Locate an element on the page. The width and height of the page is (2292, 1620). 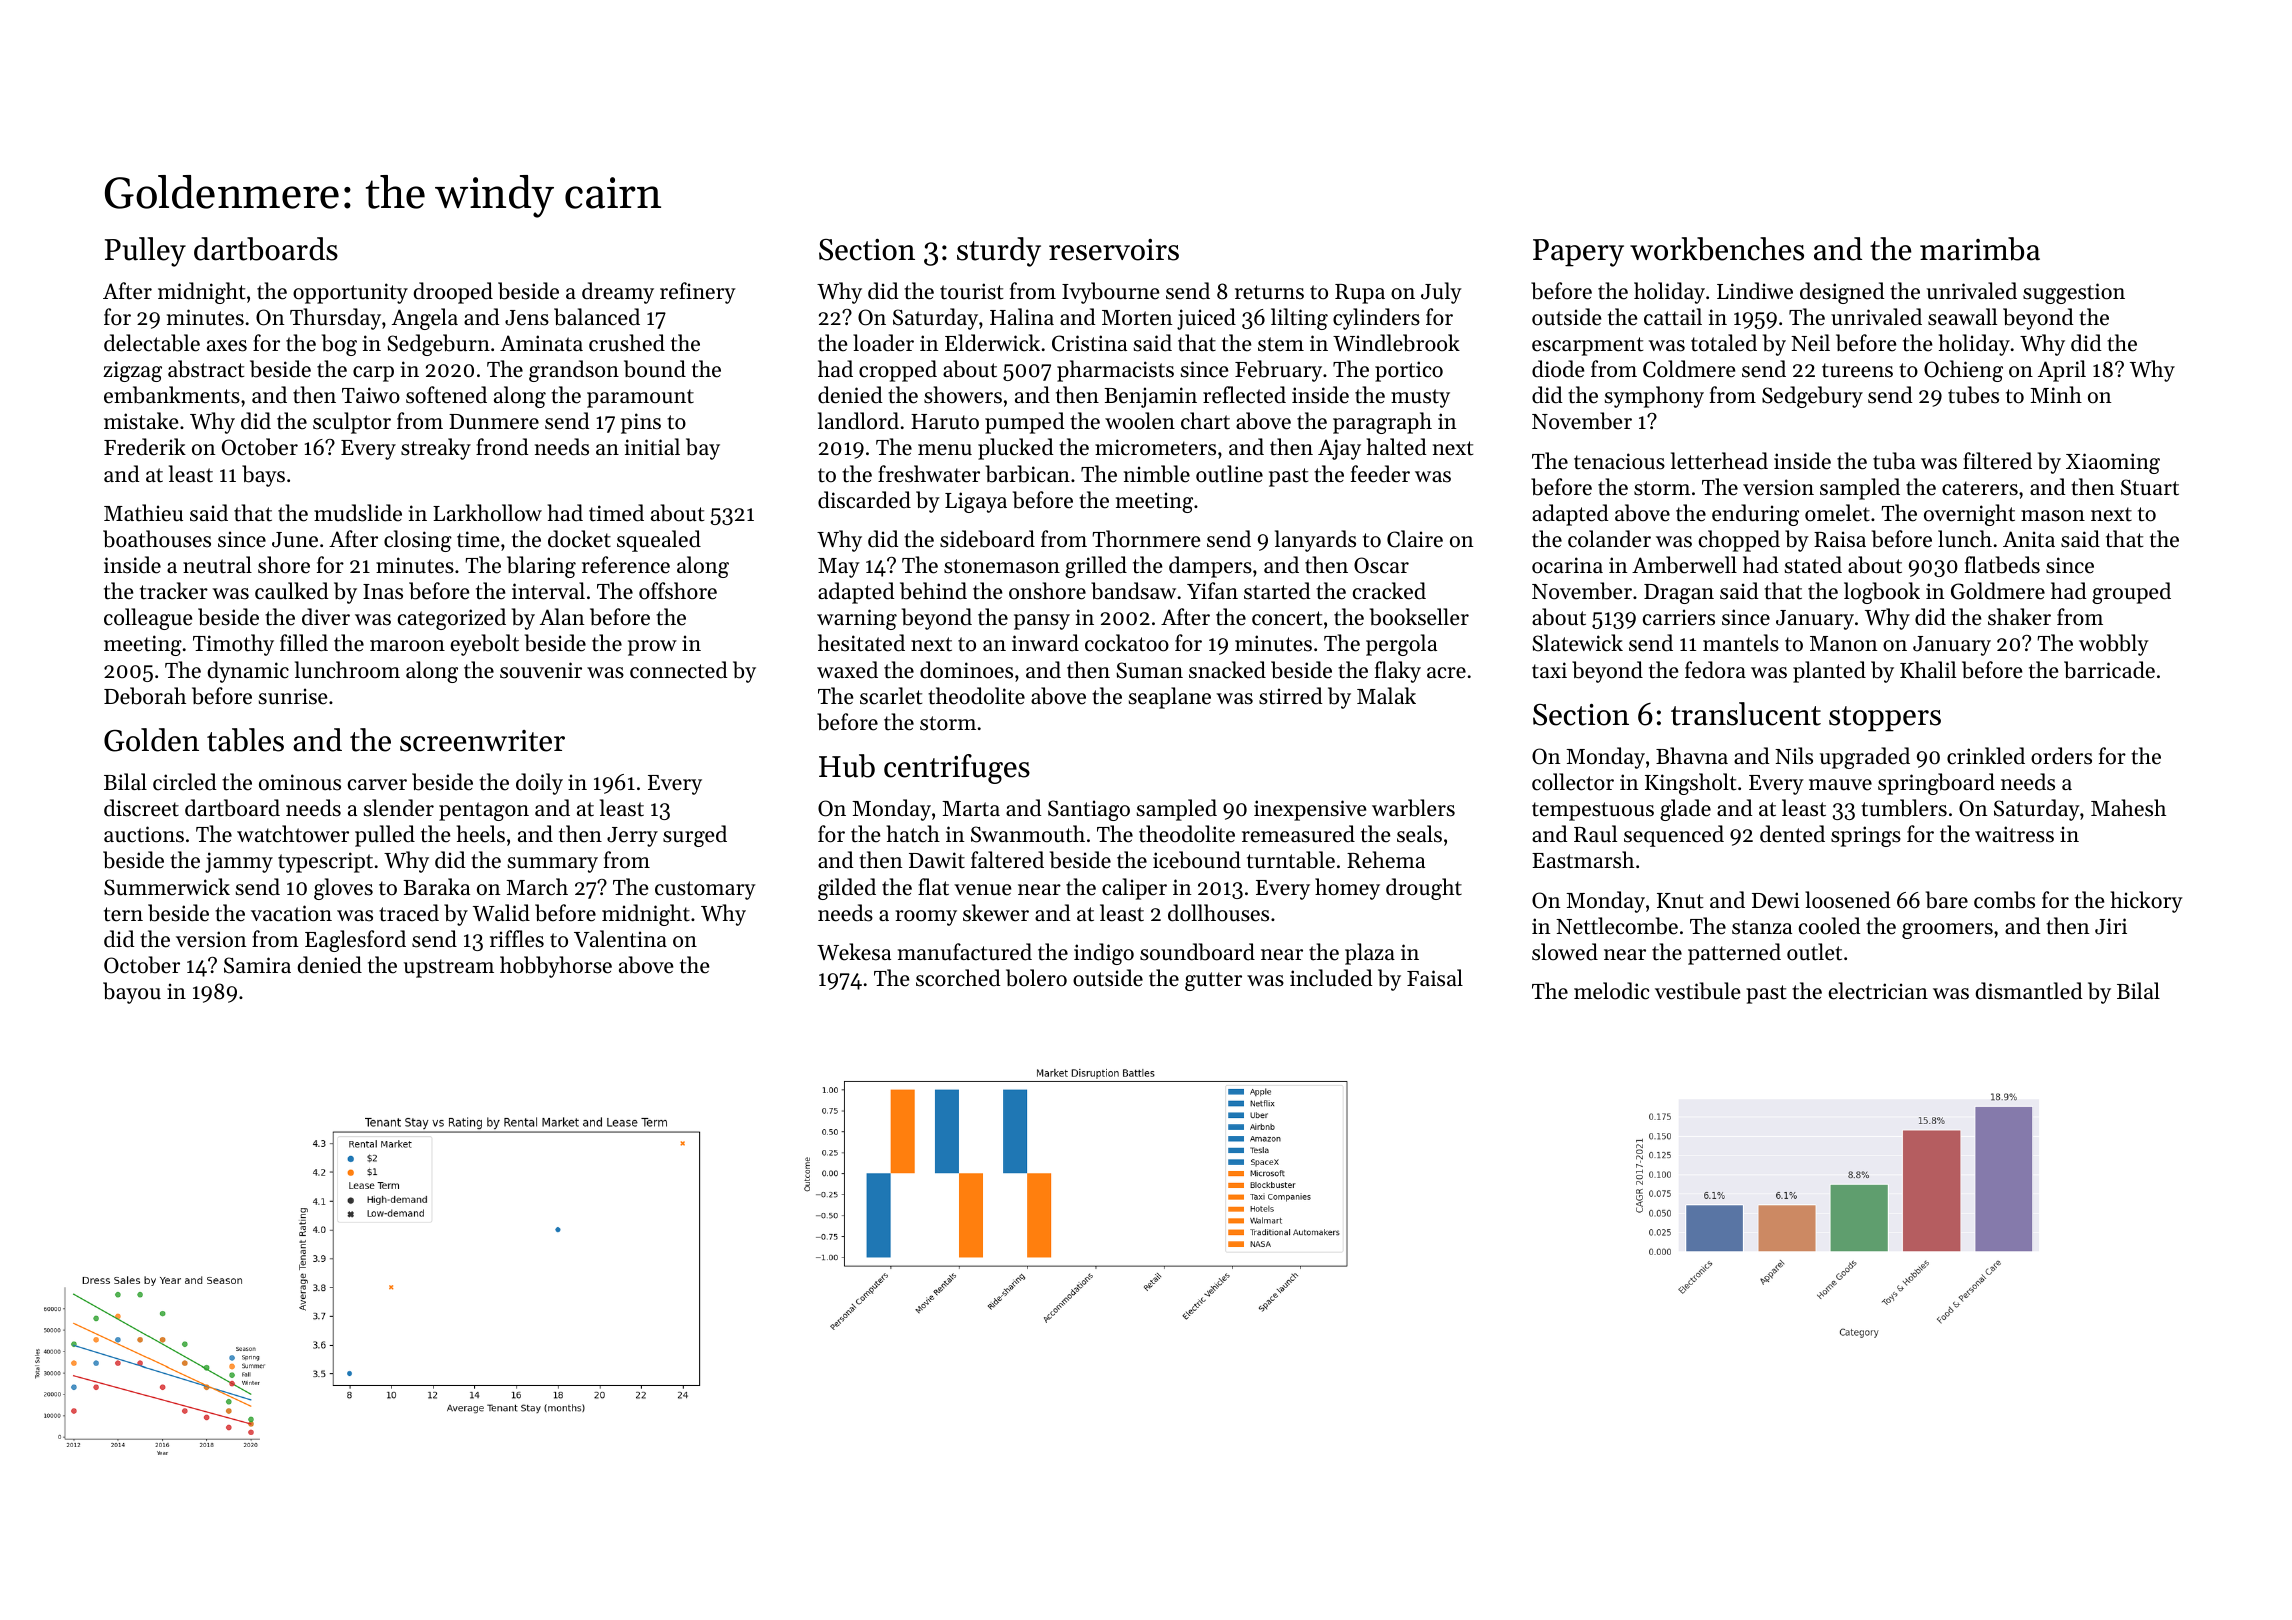
Papery is located at coordinates (1578, 253).
